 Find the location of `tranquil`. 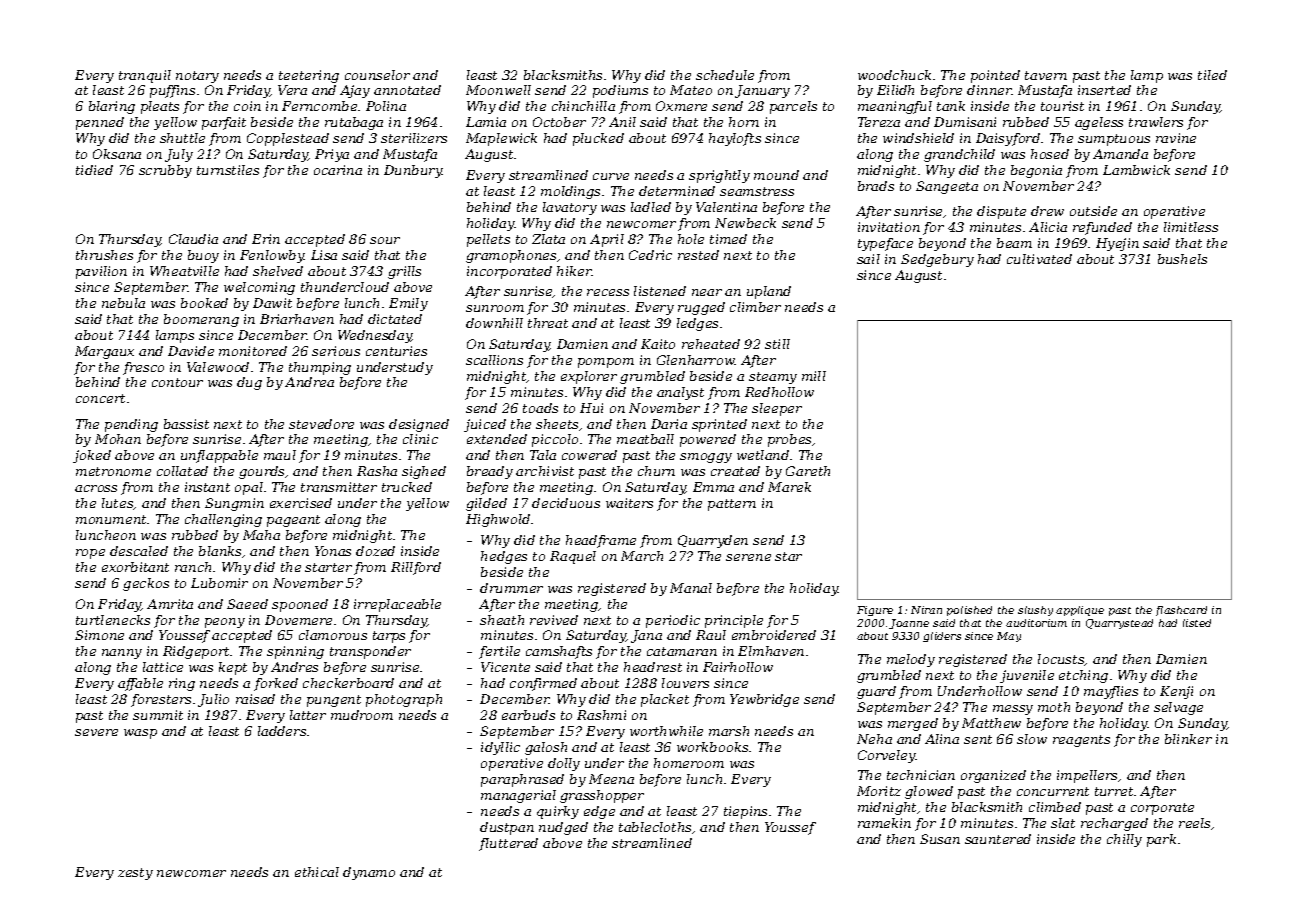

tranquil is located at coordinates (145, 76).
